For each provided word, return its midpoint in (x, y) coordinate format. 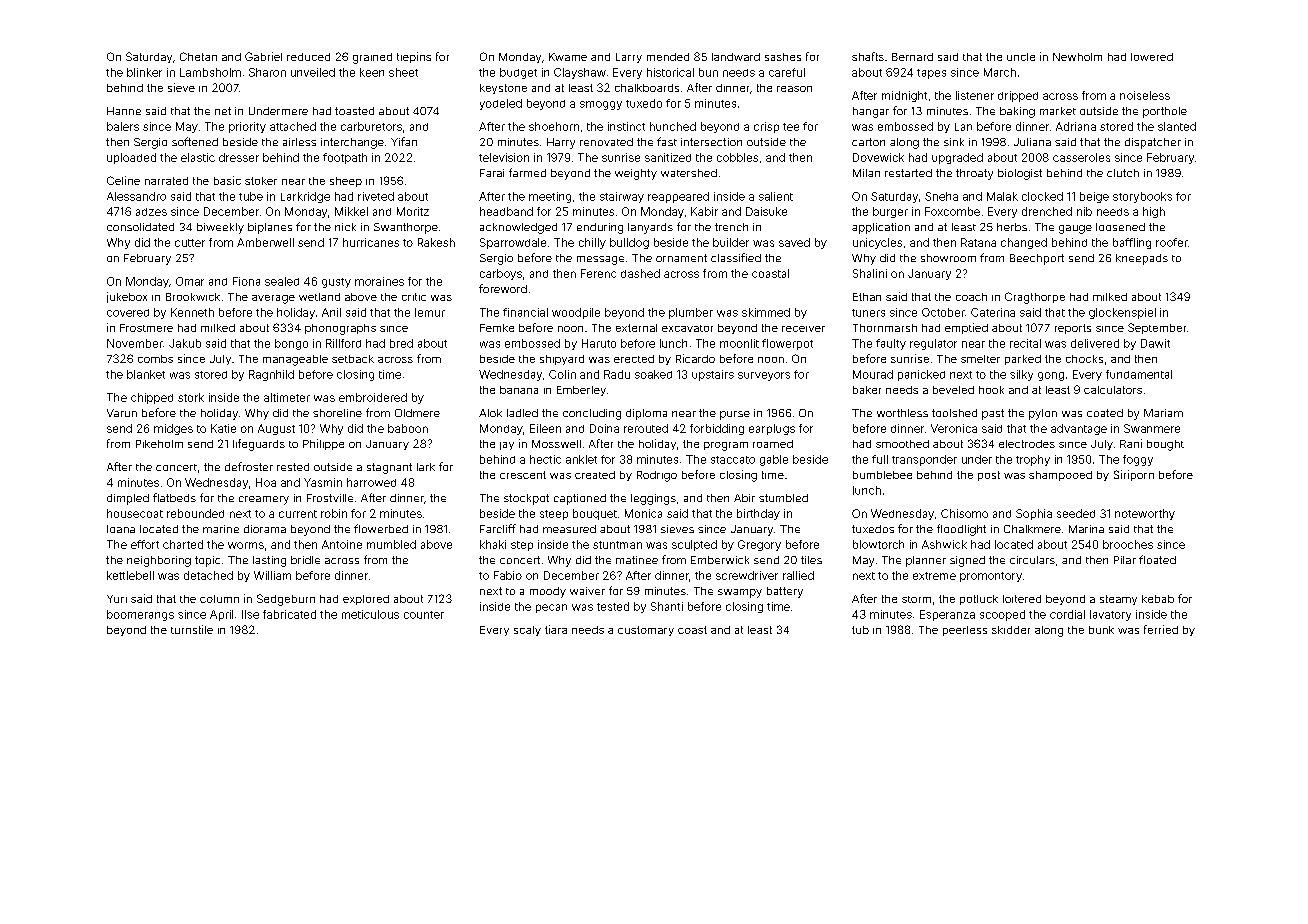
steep (554, 515)
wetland (319, 297)
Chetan (198, 56)
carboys (501, 274)
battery (785, 592)
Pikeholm (159, 444)
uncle (1021, 57)
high (1154, 212)
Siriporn (1134, 475)
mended (668, 57)
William (272, 575)
